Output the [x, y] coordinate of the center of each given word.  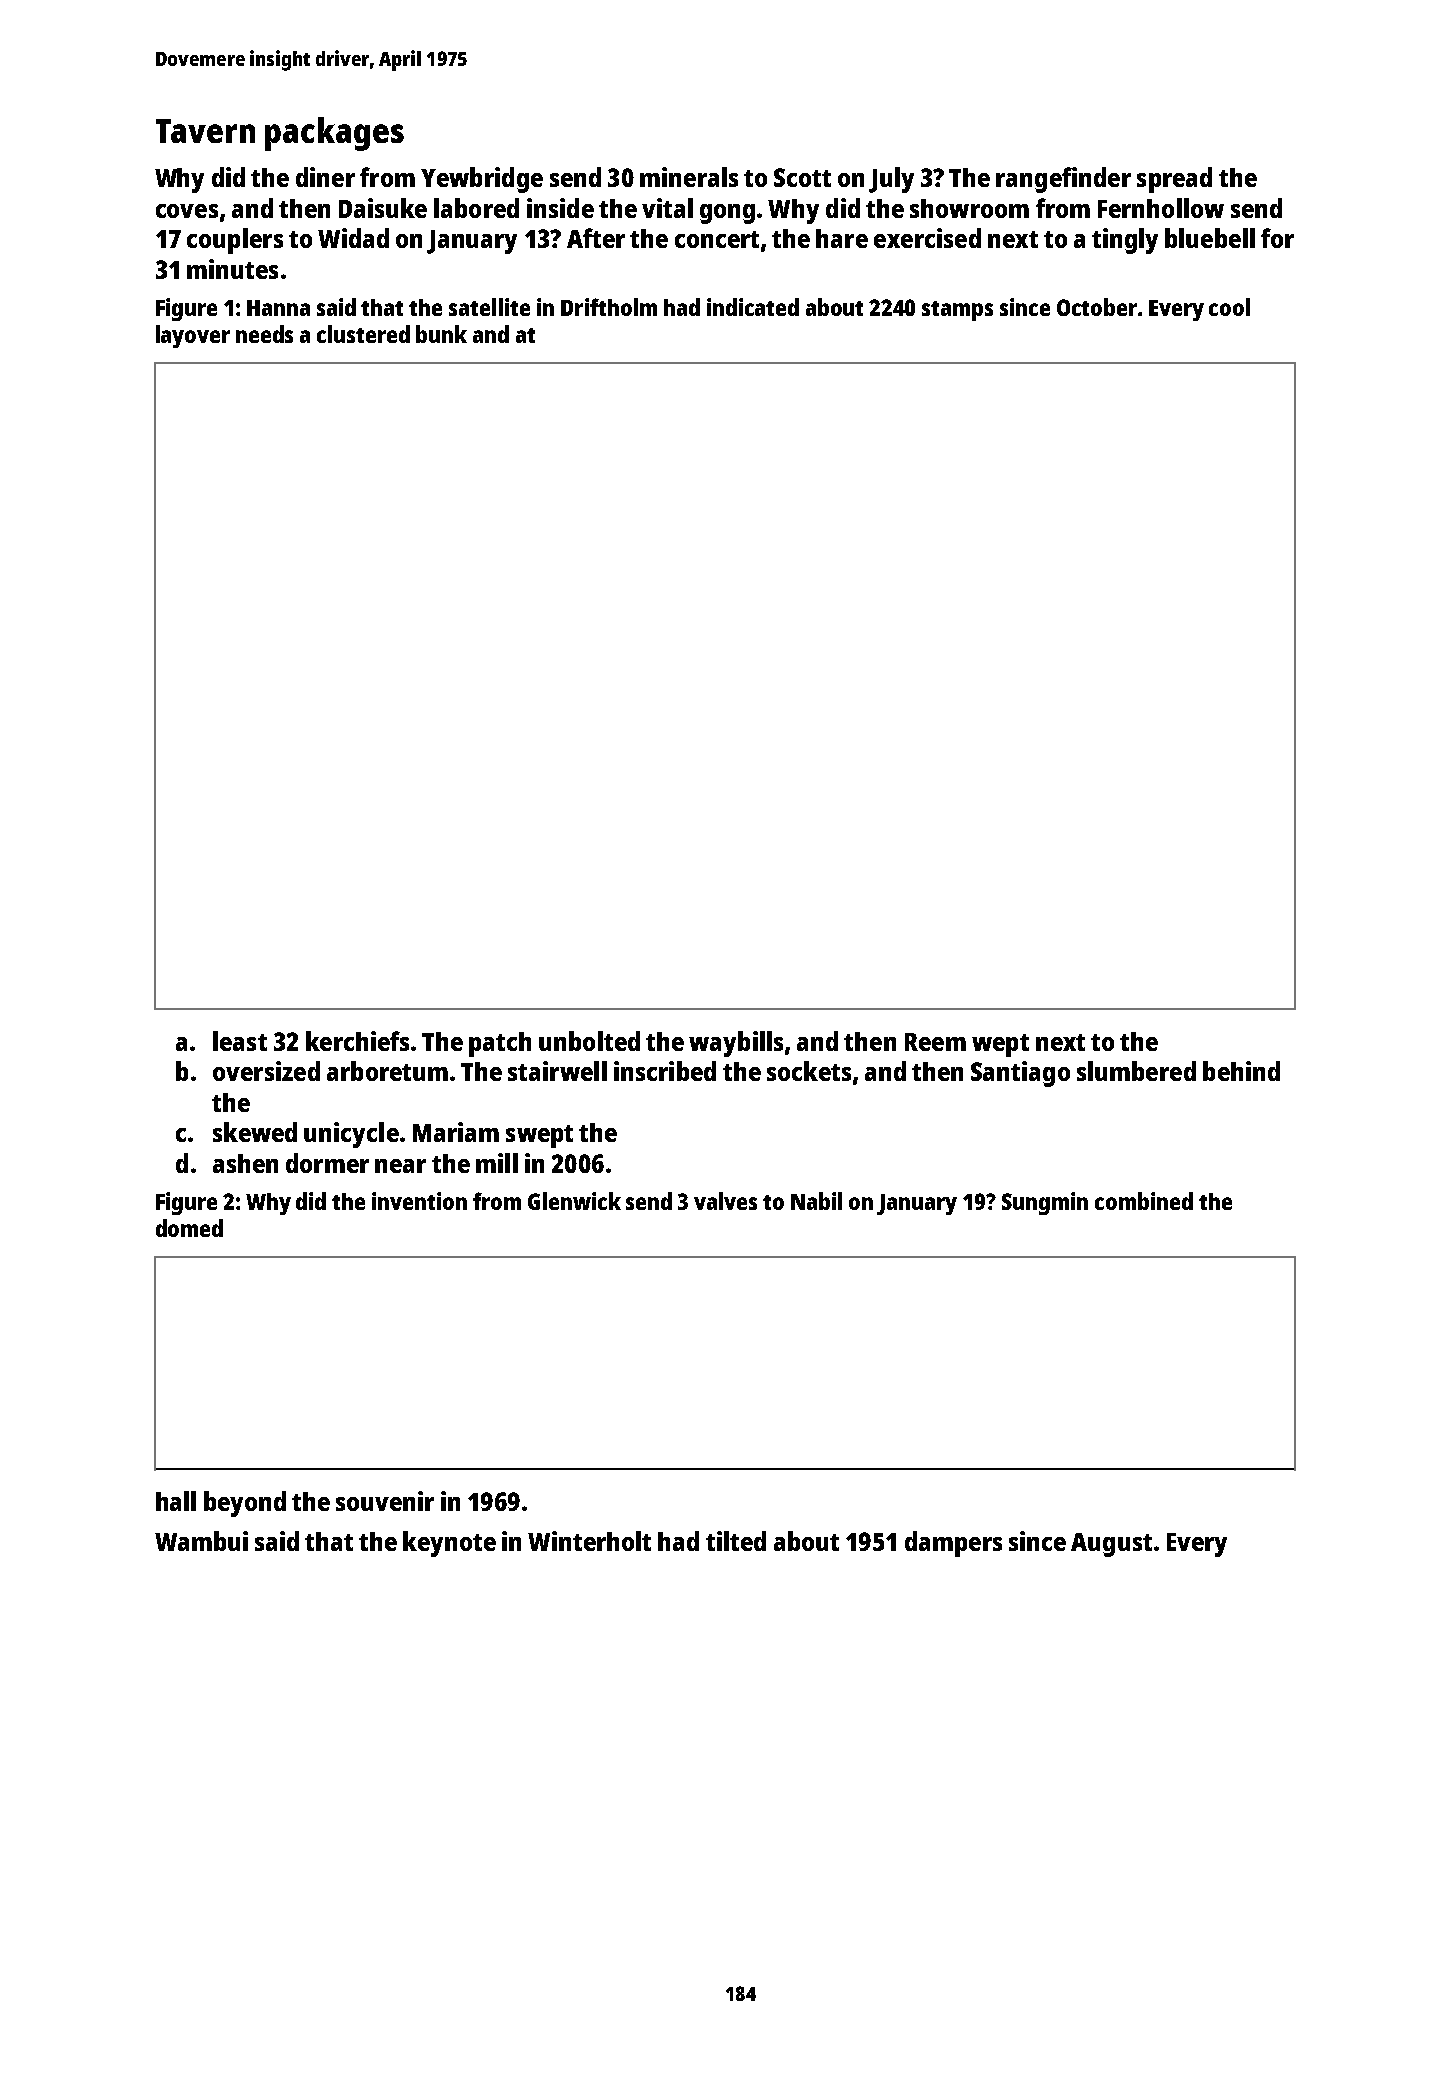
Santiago [1020, 1074]
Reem [935, 1042]
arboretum [387, 1071]
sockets [809, 1071]
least [240, 1041]
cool [1229, 307]
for [1277, 238]
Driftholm [609, 307]
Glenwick [574, 1201]
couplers [235, 241]
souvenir [385, 1501]
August [1111, 1545]
